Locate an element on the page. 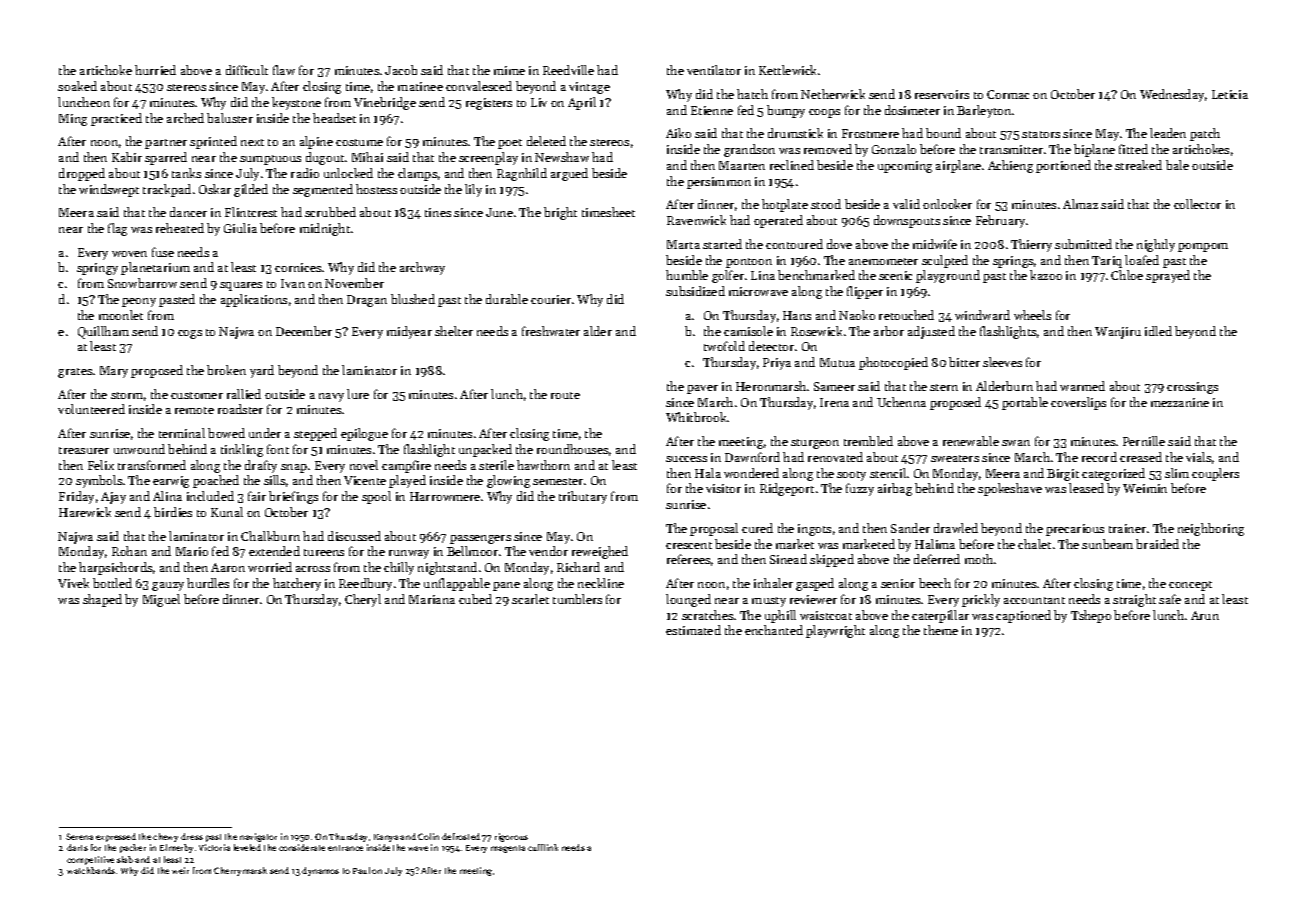 This document has height=924, width=1308. Arun is located at coordinates (1205, 615).
